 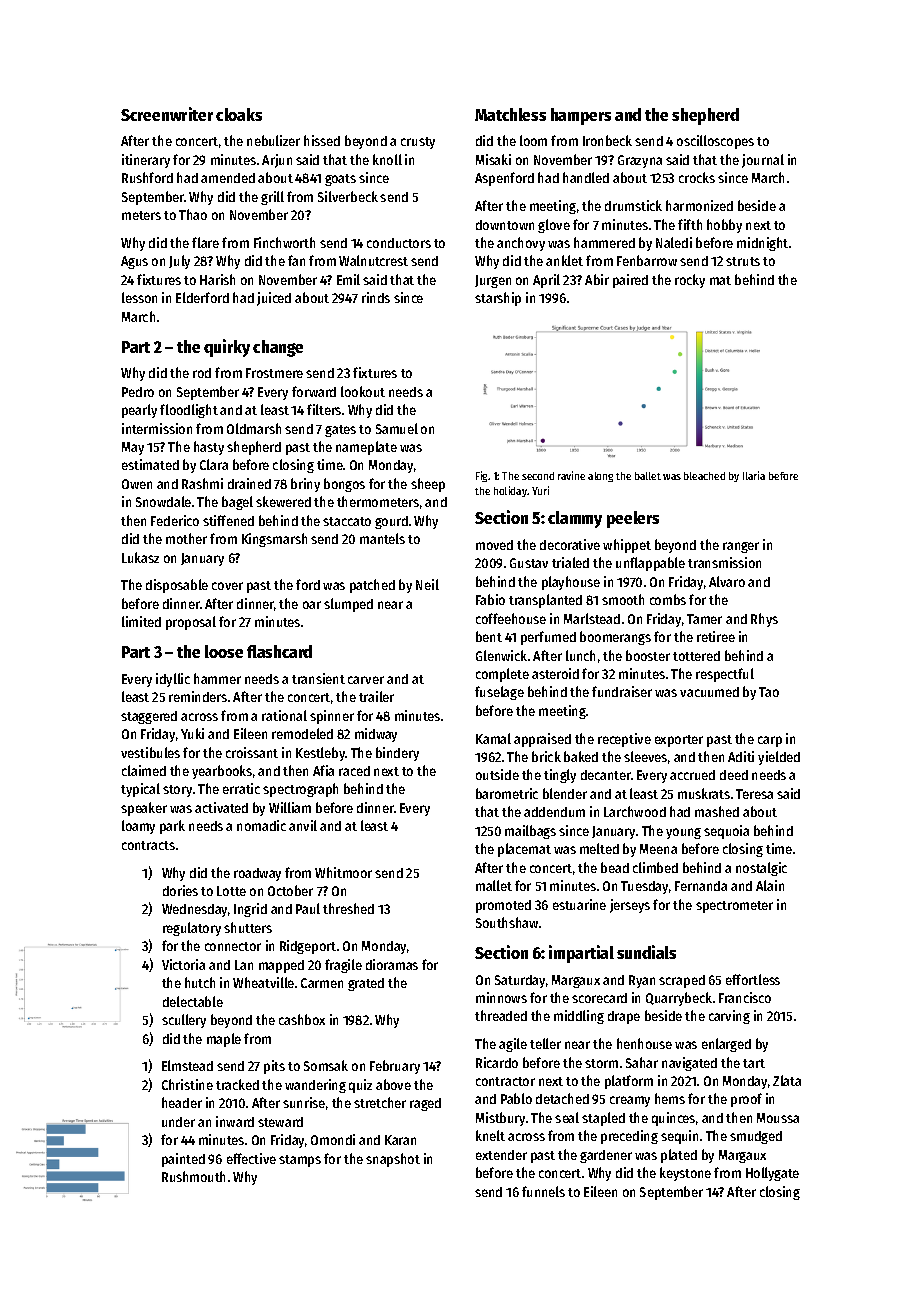 What do you see at coordinates (499, 693) in the screenshot?
I see `fuselage` at bounding box center [499, 693].
